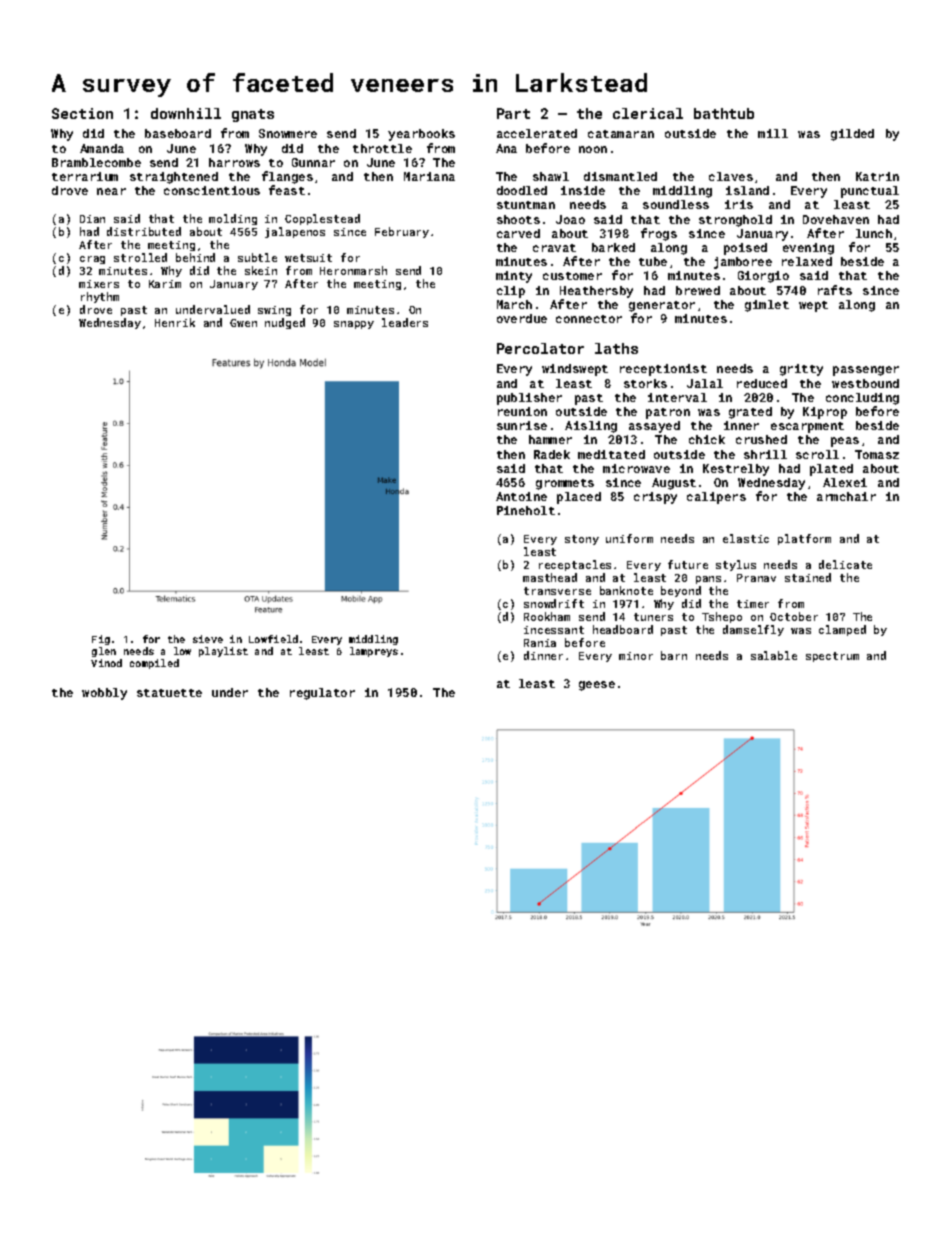  Describe the element at coordinates (845, 442) in the screenshot. I see `peas` at that location.
